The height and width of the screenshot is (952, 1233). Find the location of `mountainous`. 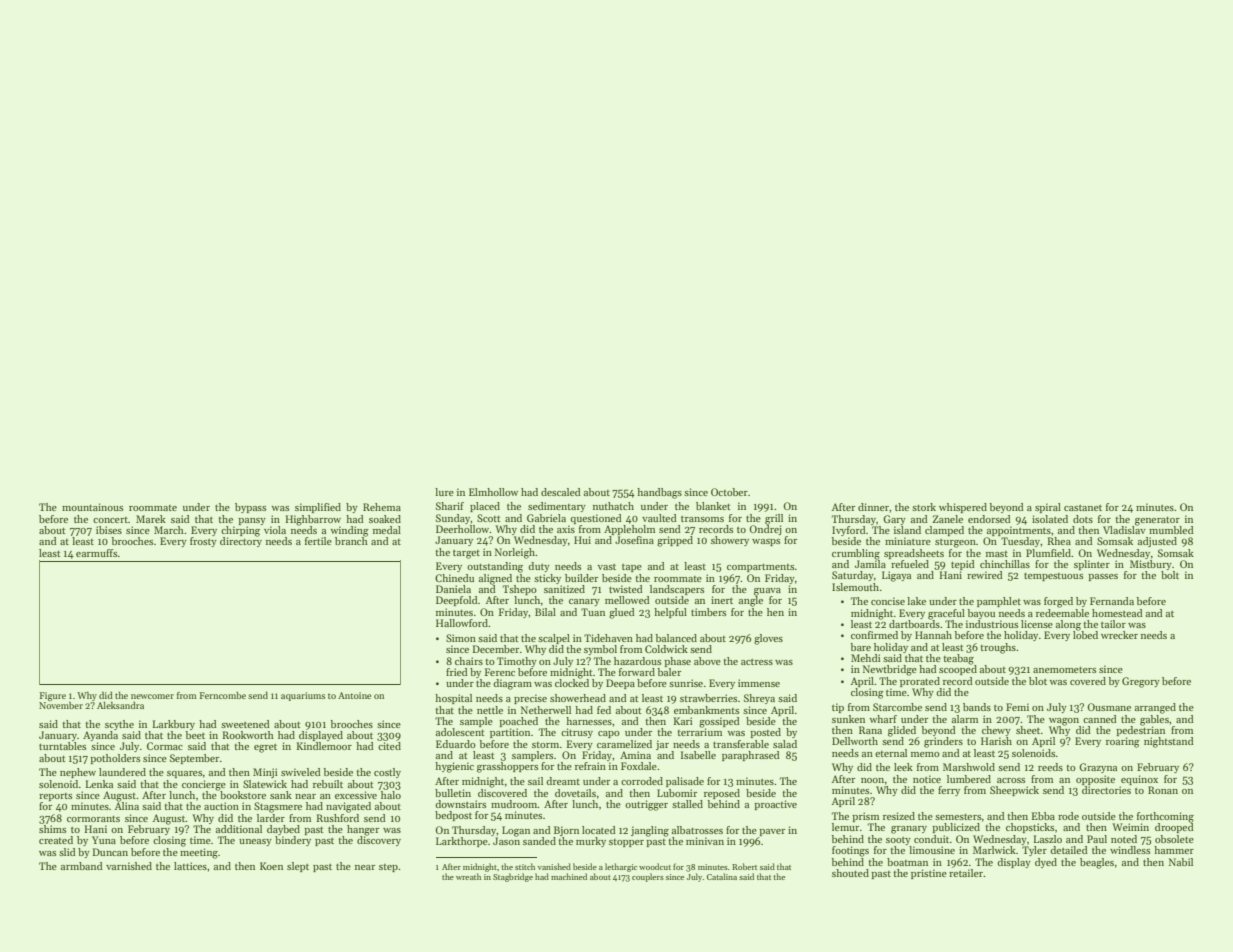

mountainous is located at coordinates (92, 507).
